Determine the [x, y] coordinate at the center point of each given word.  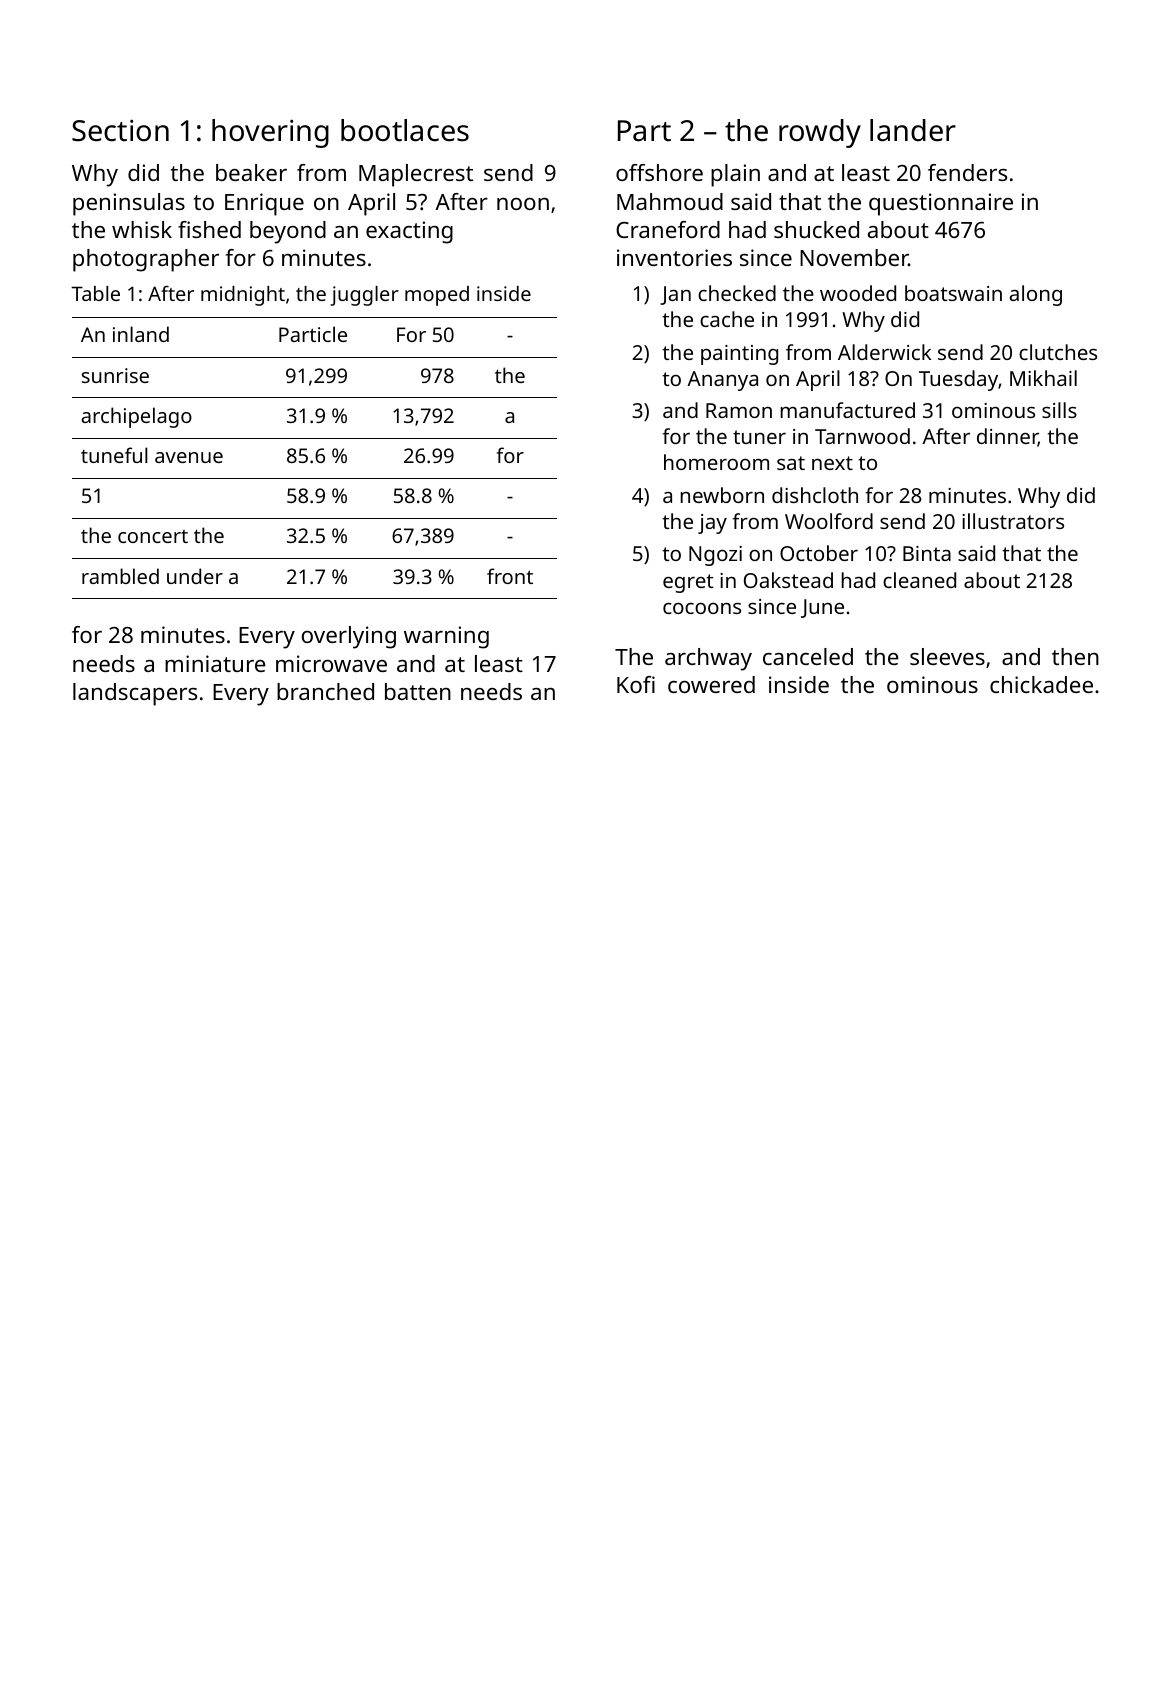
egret [688, 583]
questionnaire [941, 204]
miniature [215, 663]
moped [437, 296]
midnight [243, 296]
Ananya [722, 381]
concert [153, 536]
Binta [927, 553]
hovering [270, 133]
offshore [659, 172]
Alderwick [884, 352]
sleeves [947, 656]
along [1035, 295]
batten [418, 691]
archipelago [136, 417]
